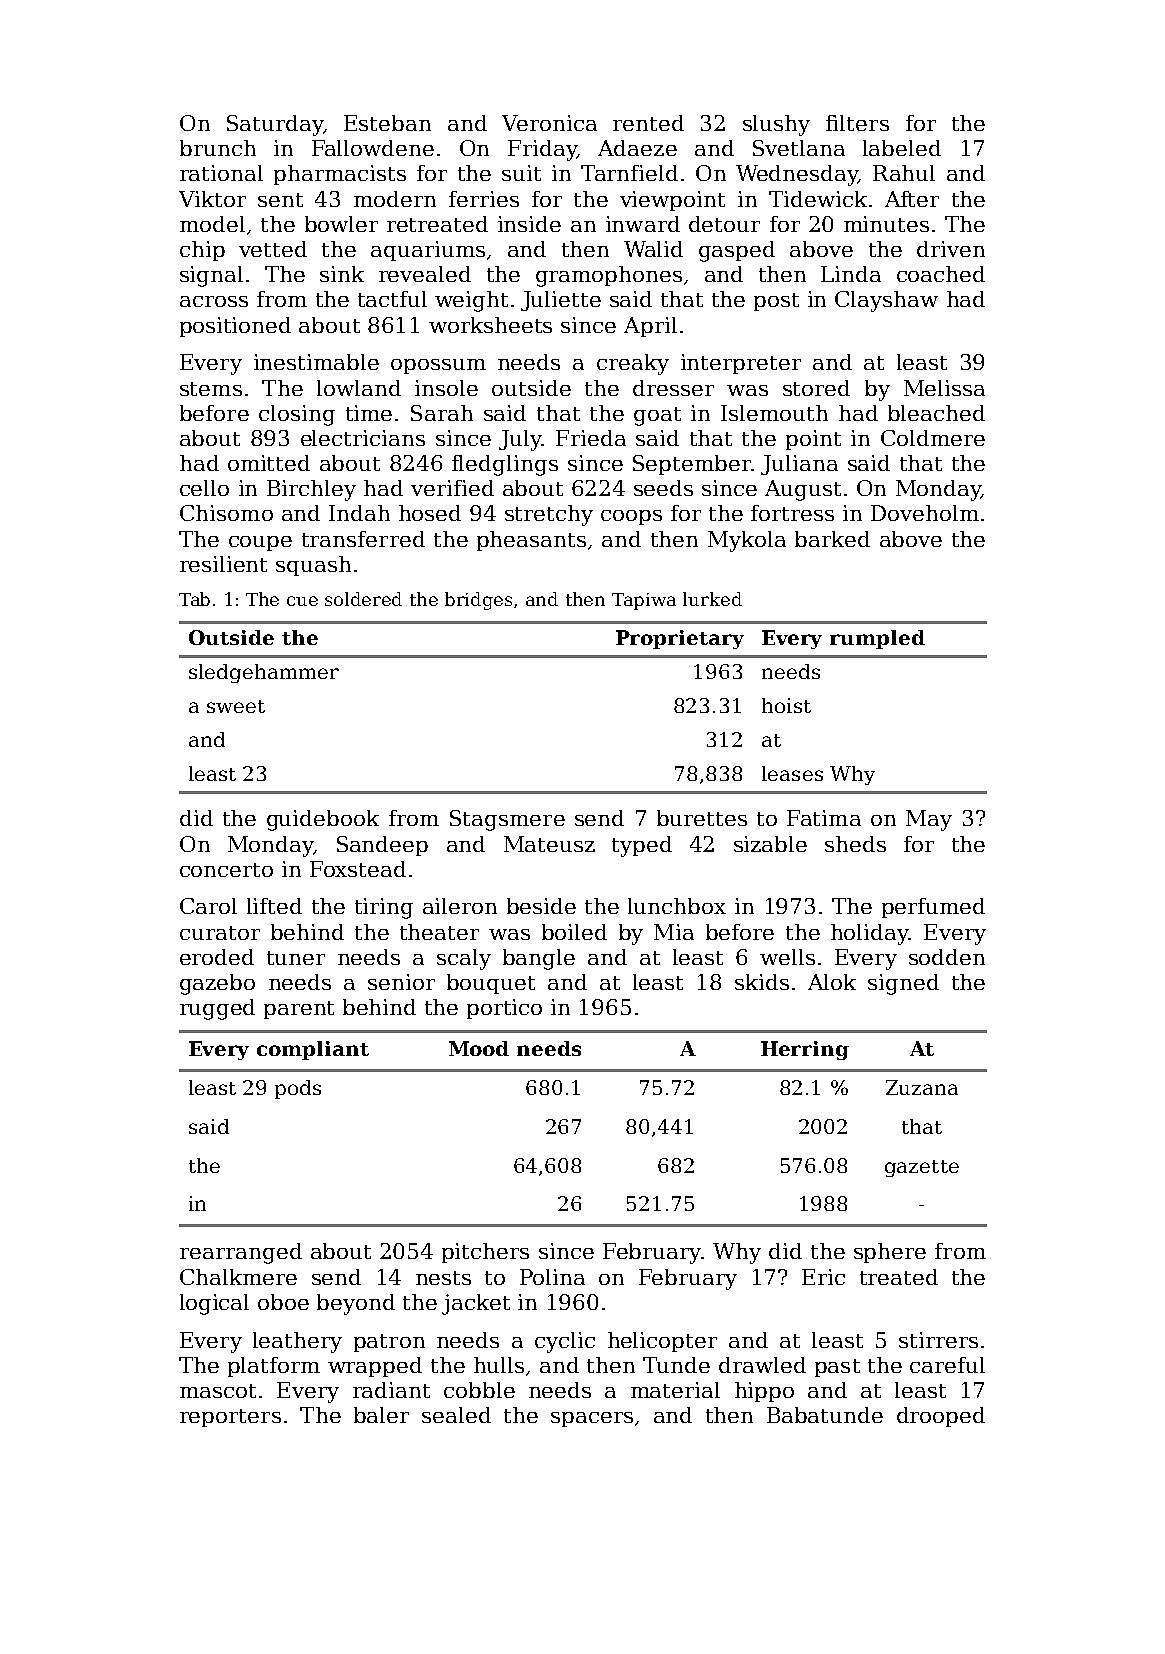  What do you see at coordinates (241, 1253) in the page?
I see `rearranged` at bounding box center [241, 1253].
